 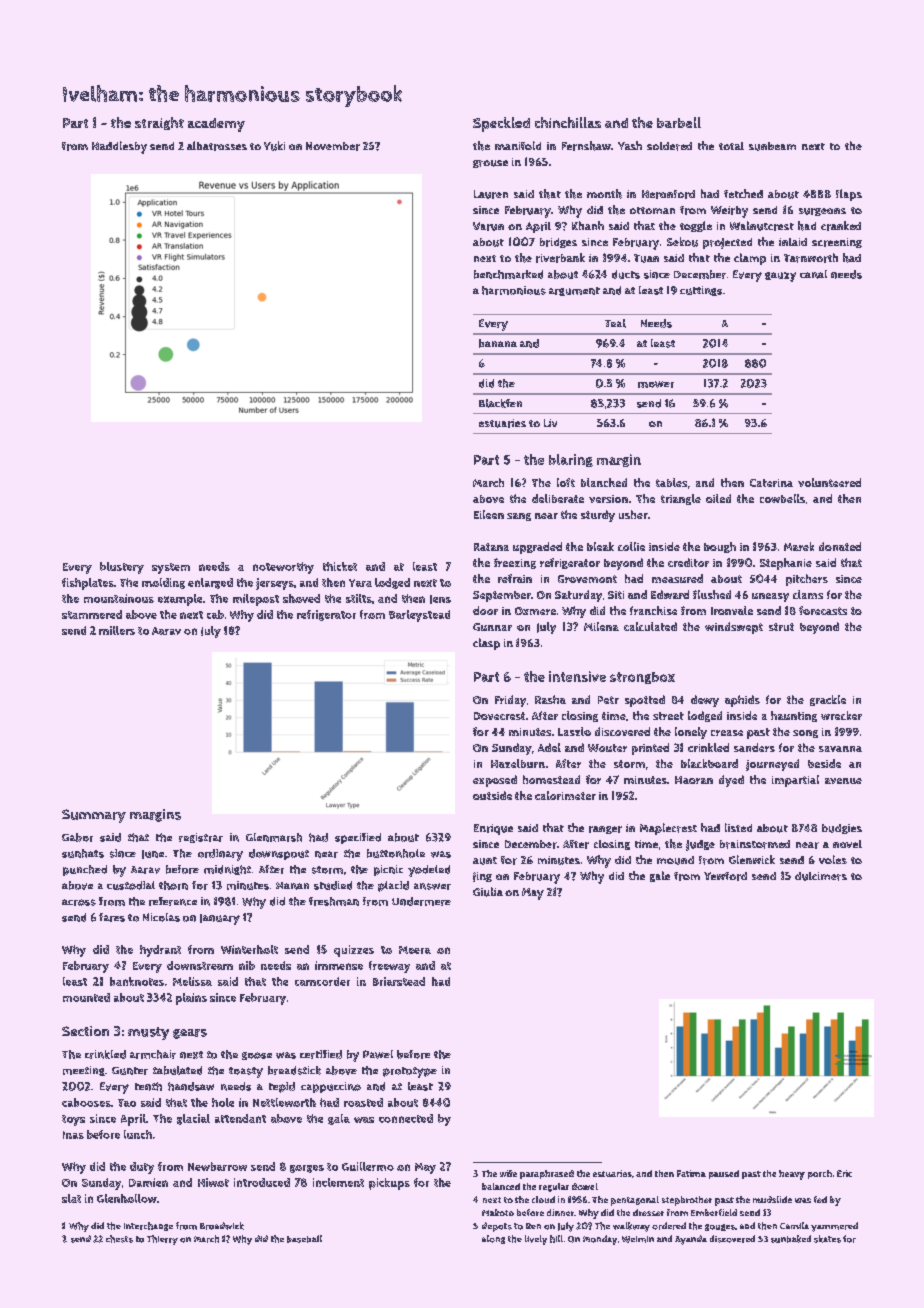 What do you see at coordinates (772, 146) in the image?
I see `sunbeam` at bounding box center [772, 146].
